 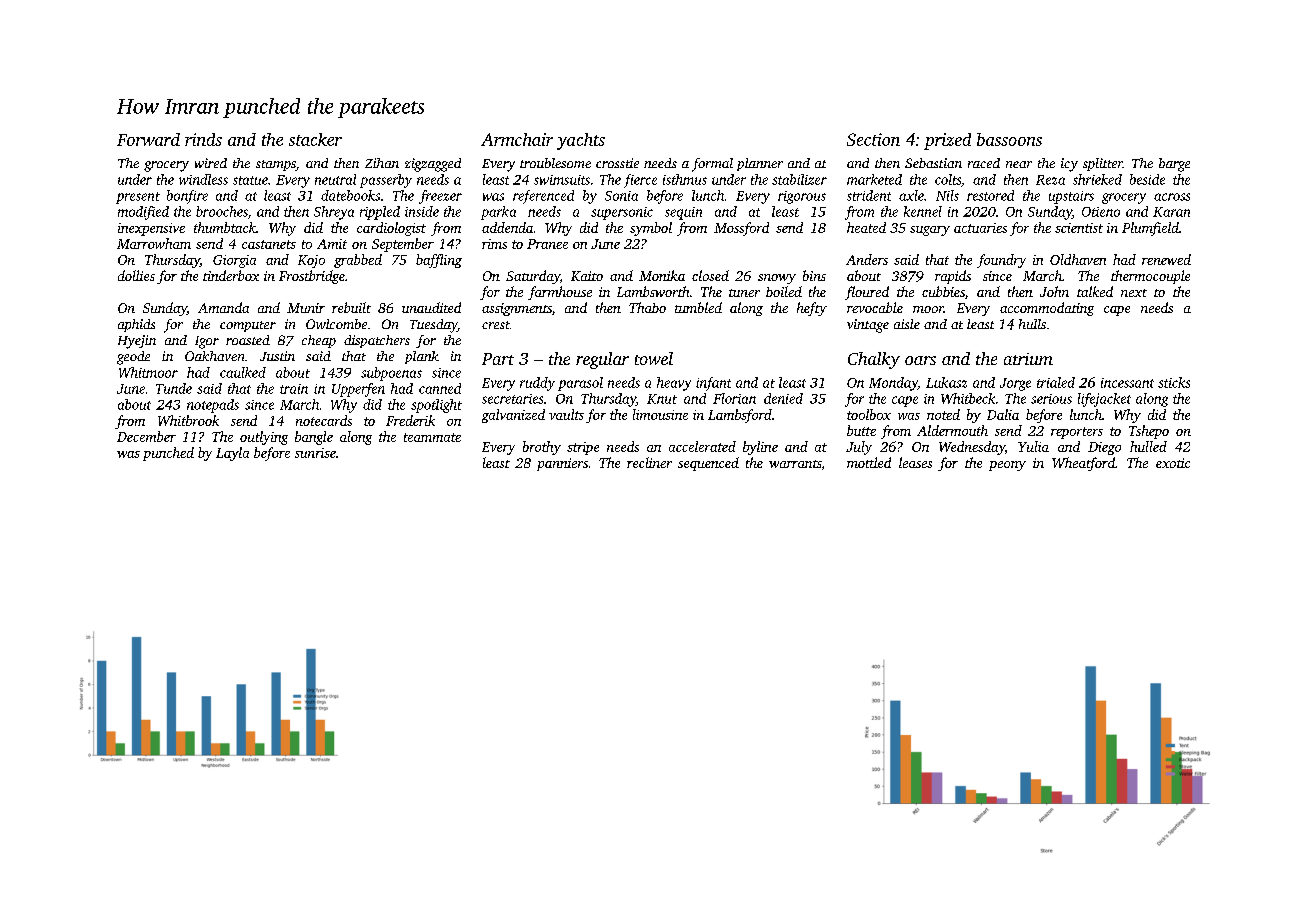 What do you see at coordinates (496, 325) in the screenshot?
I see `crest` at bounding box center [496, 325].
